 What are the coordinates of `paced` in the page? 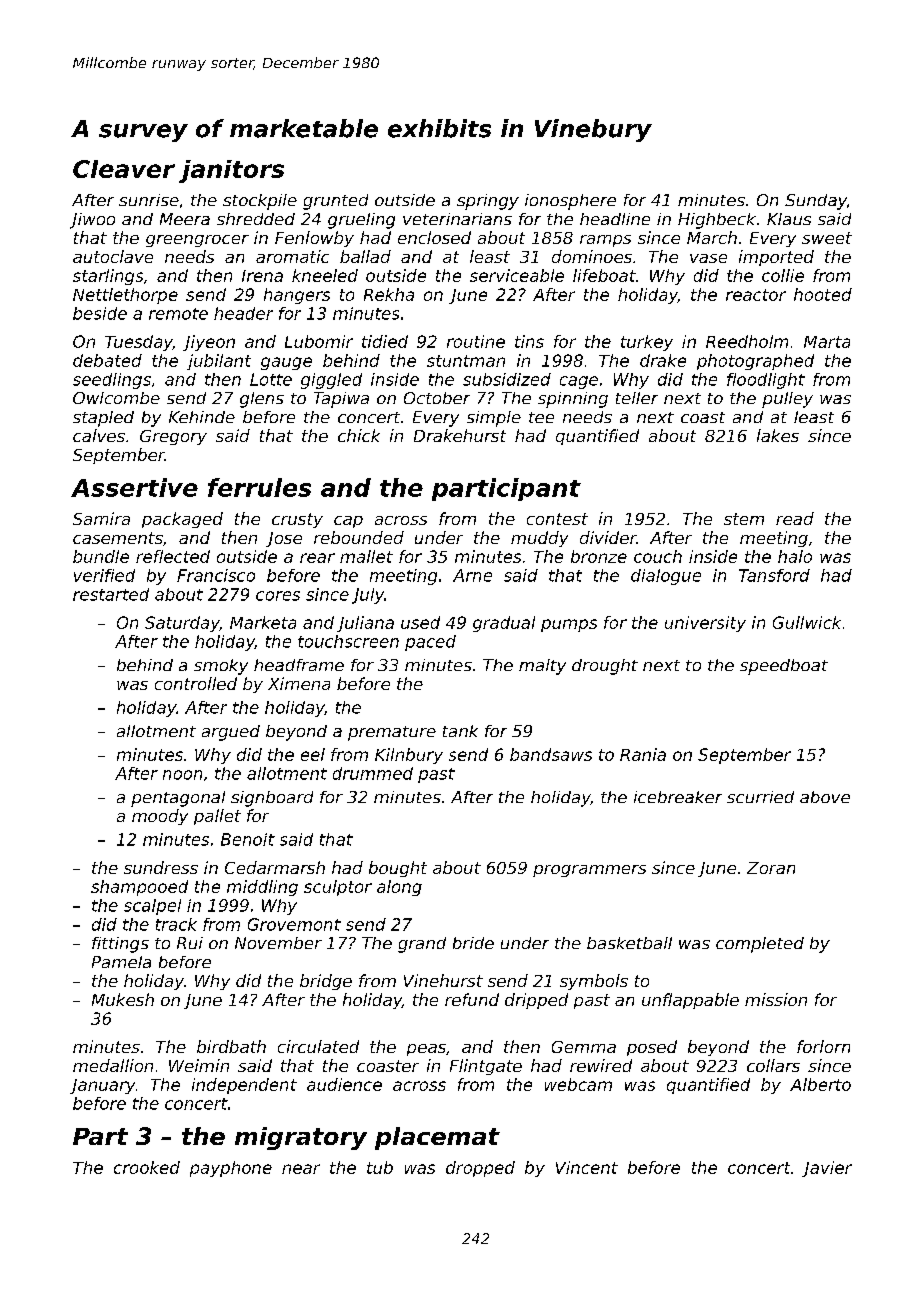 It's located at (430, 643).
